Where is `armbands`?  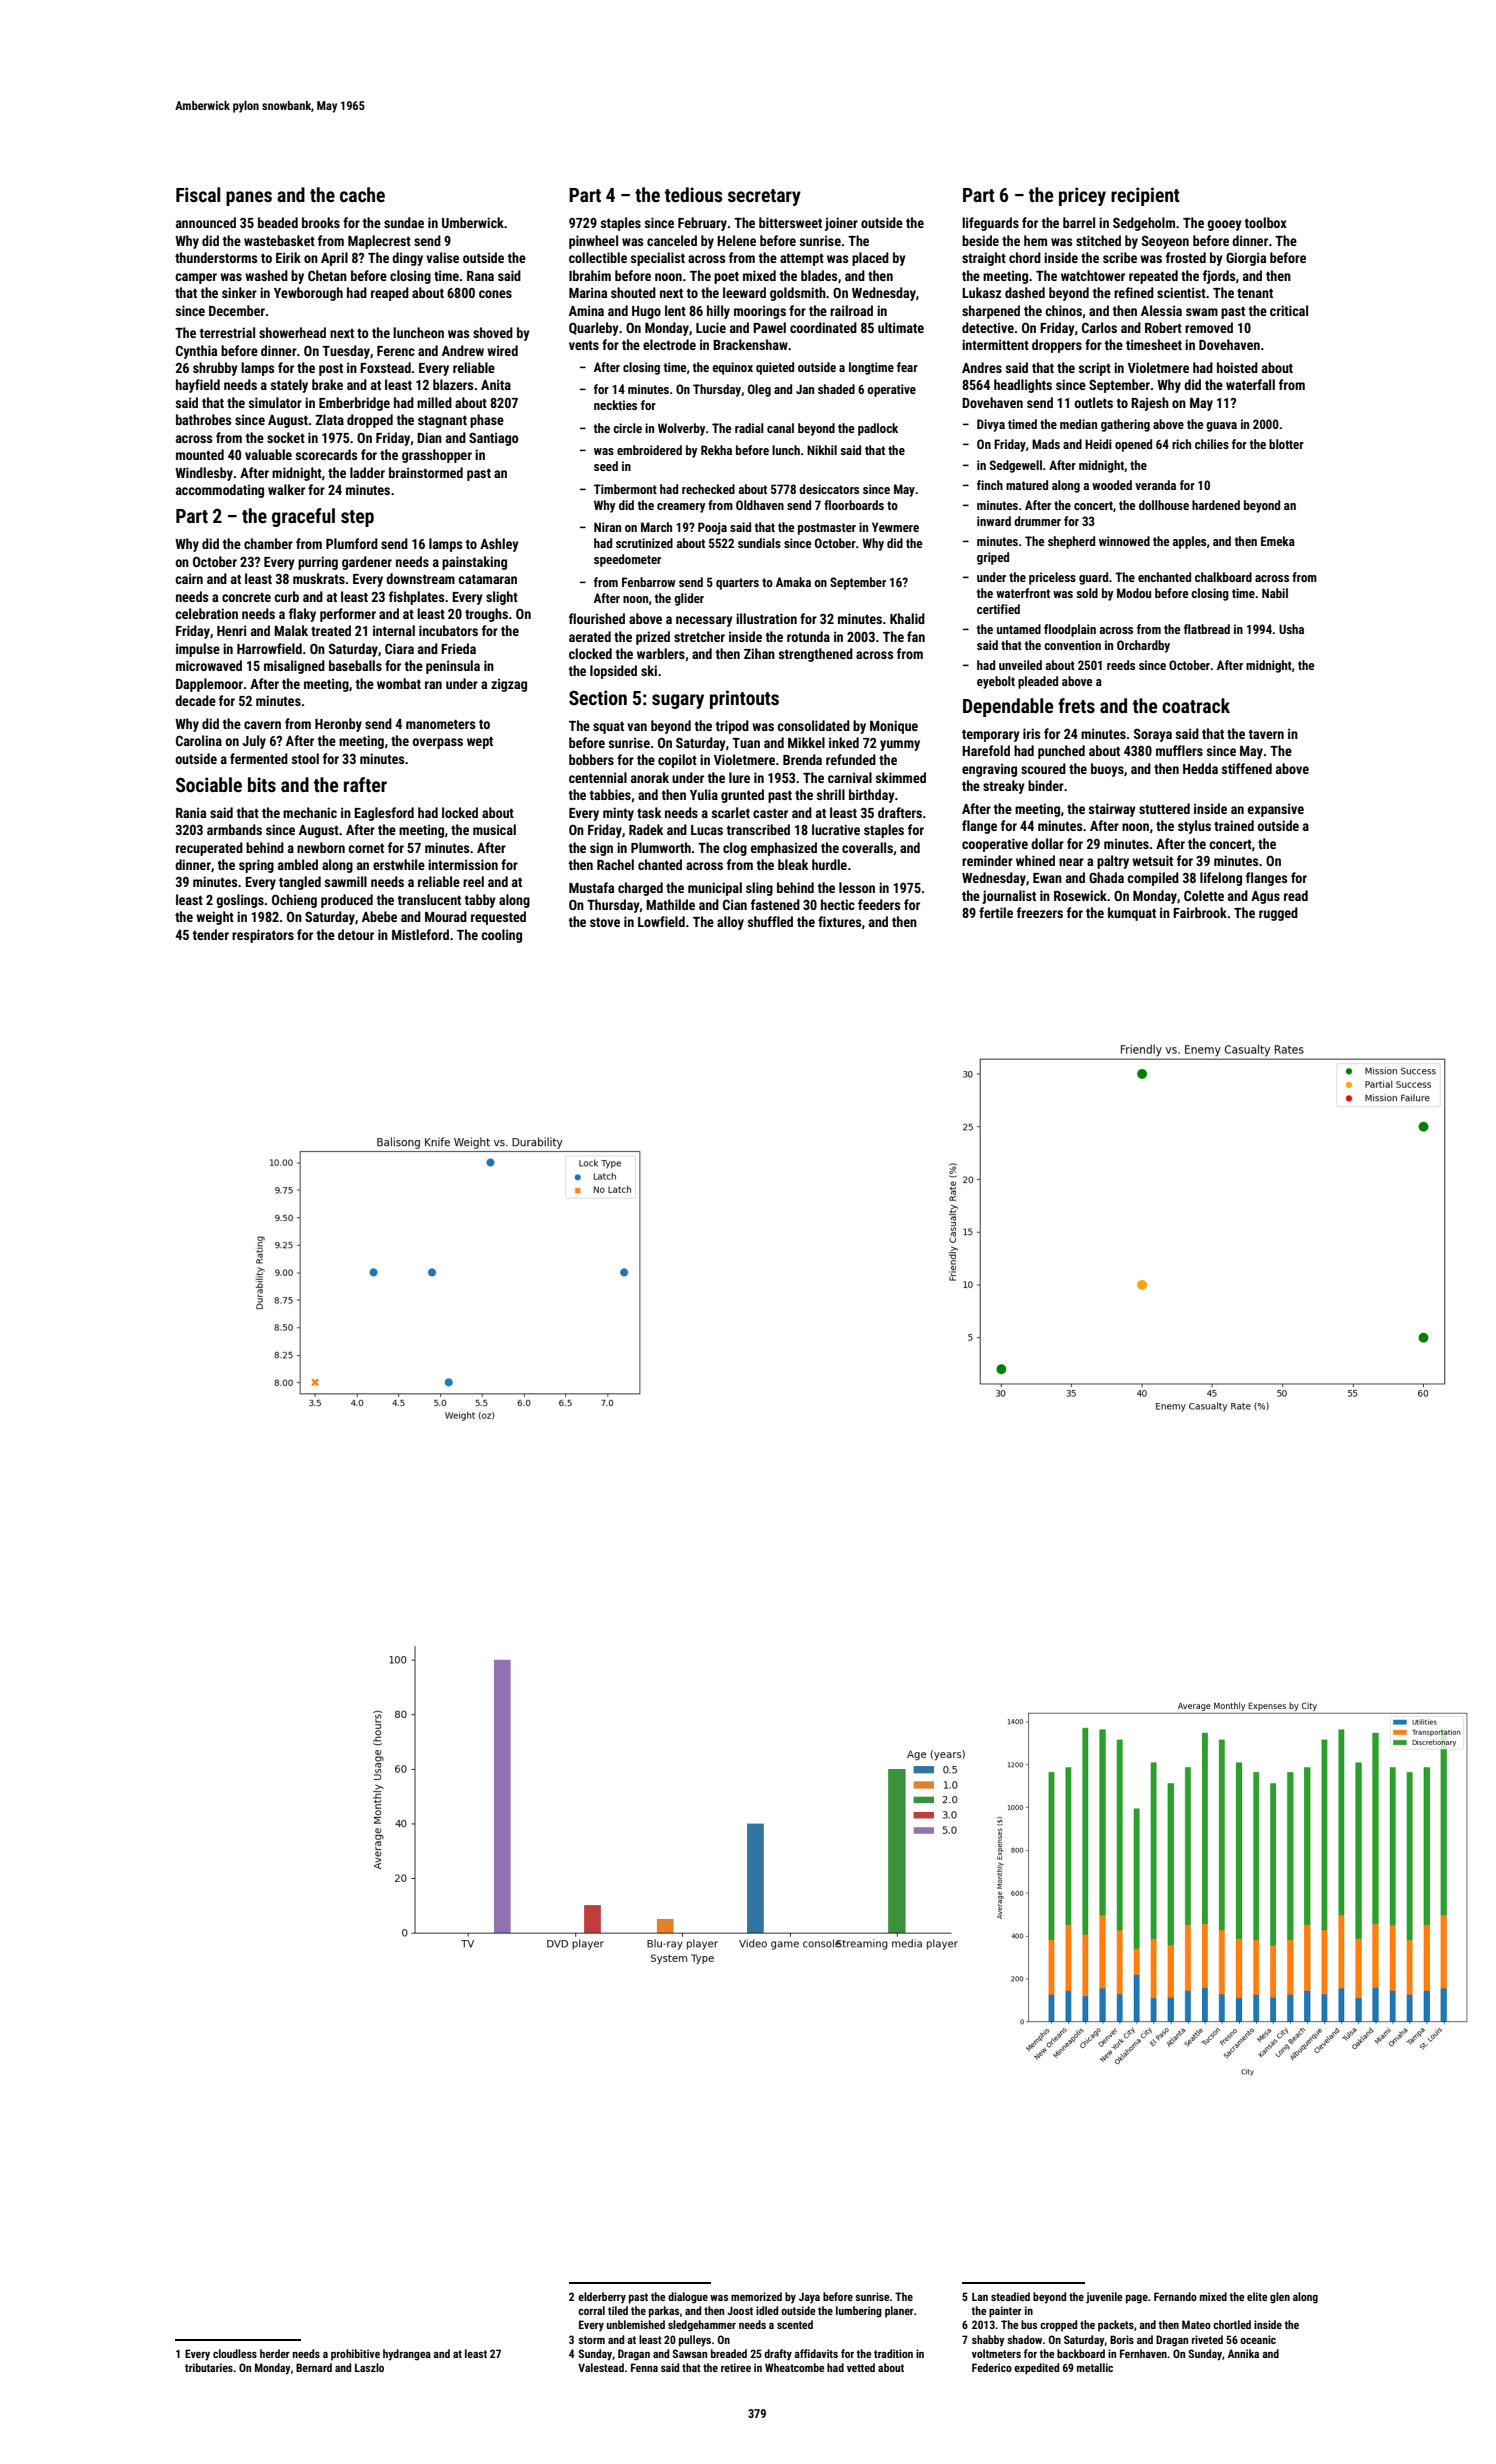 armbands is located at coordinates (234, 829).
